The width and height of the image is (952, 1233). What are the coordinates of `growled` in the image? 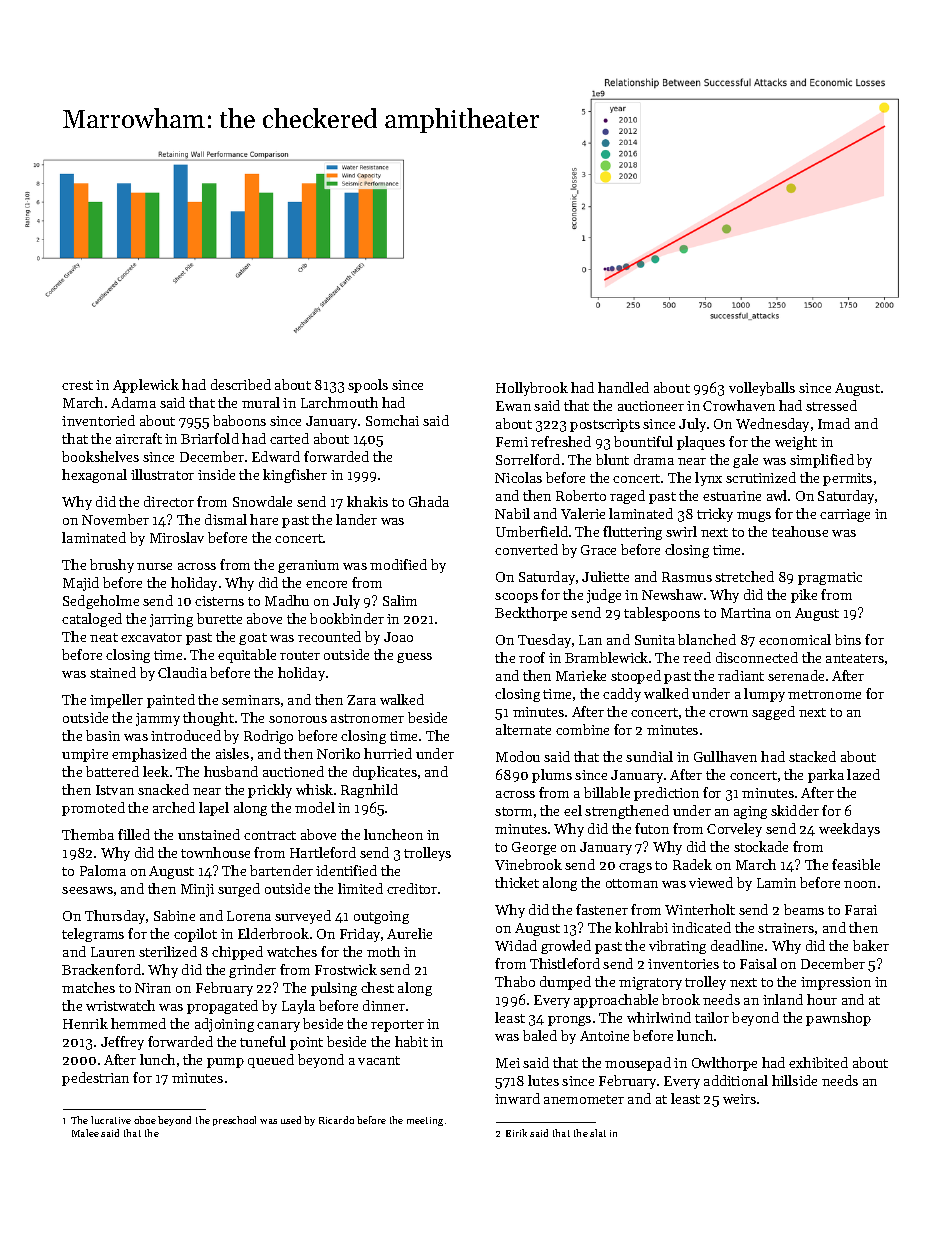 It's located at (566, 947).
